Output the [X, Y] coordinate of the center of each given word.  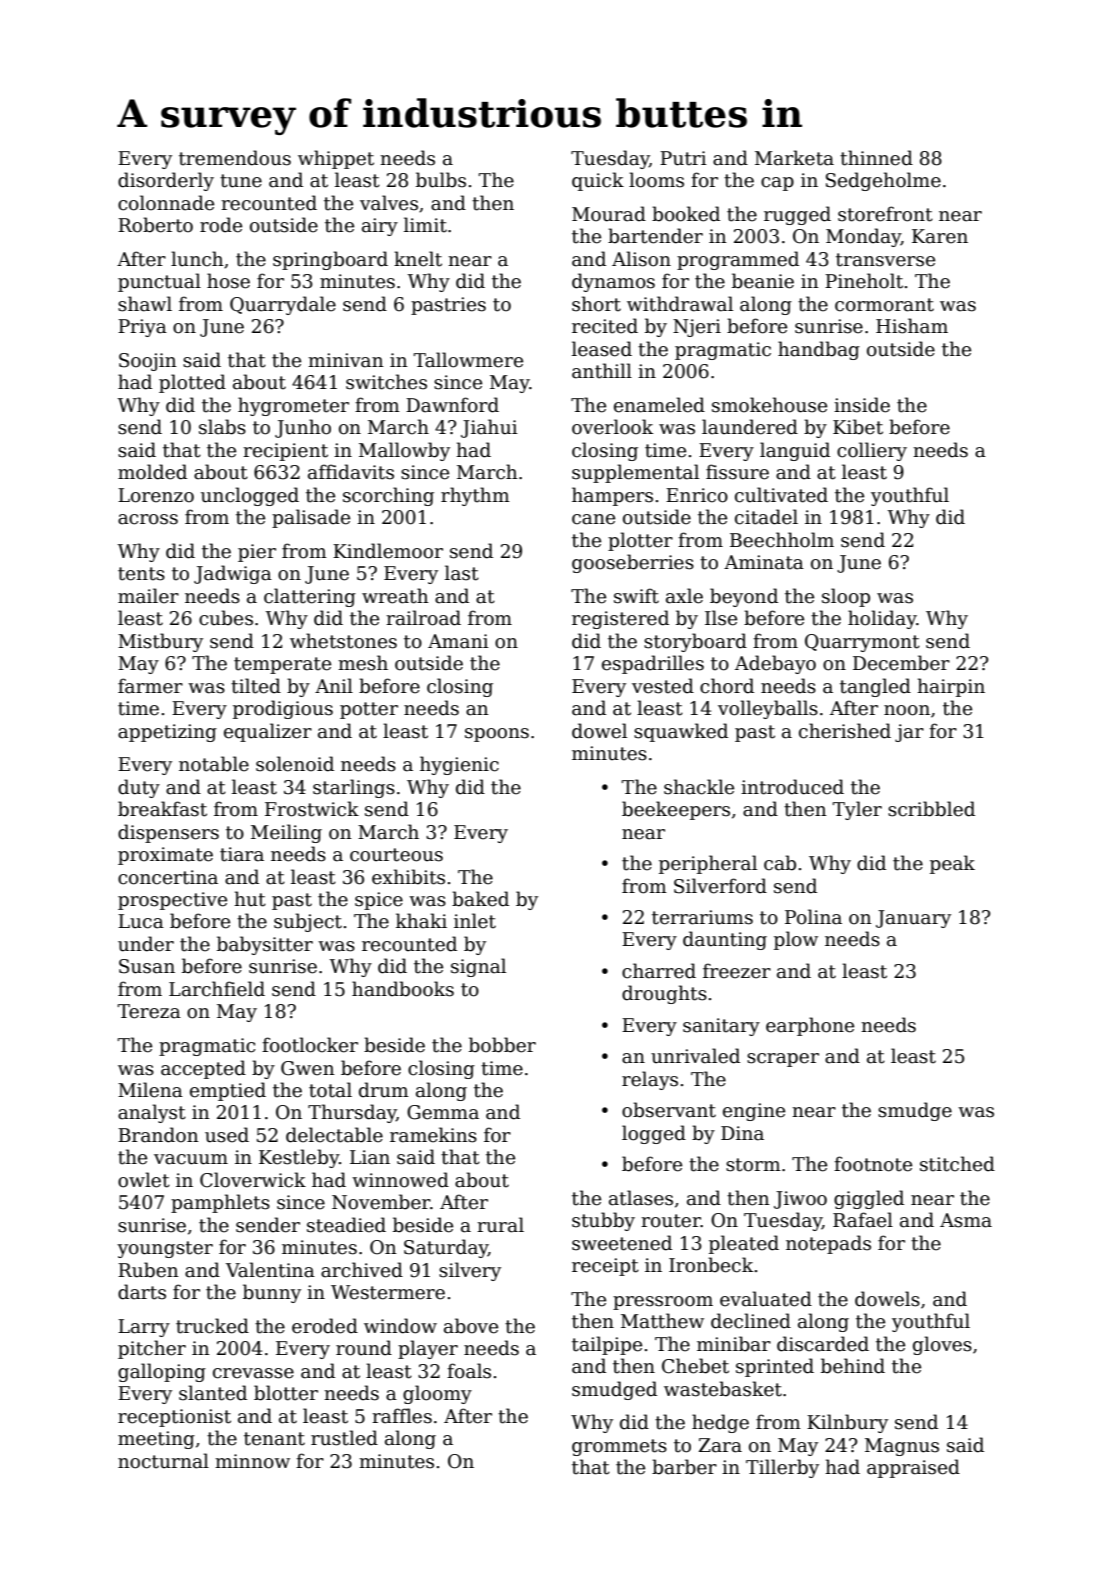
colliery [872, 451]
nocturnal [163, 1461]
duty [139, 788]
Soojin [148, 362]
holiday [882, 619]
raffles [402, 1416]
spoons [497, 735]
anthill [602, 371]
